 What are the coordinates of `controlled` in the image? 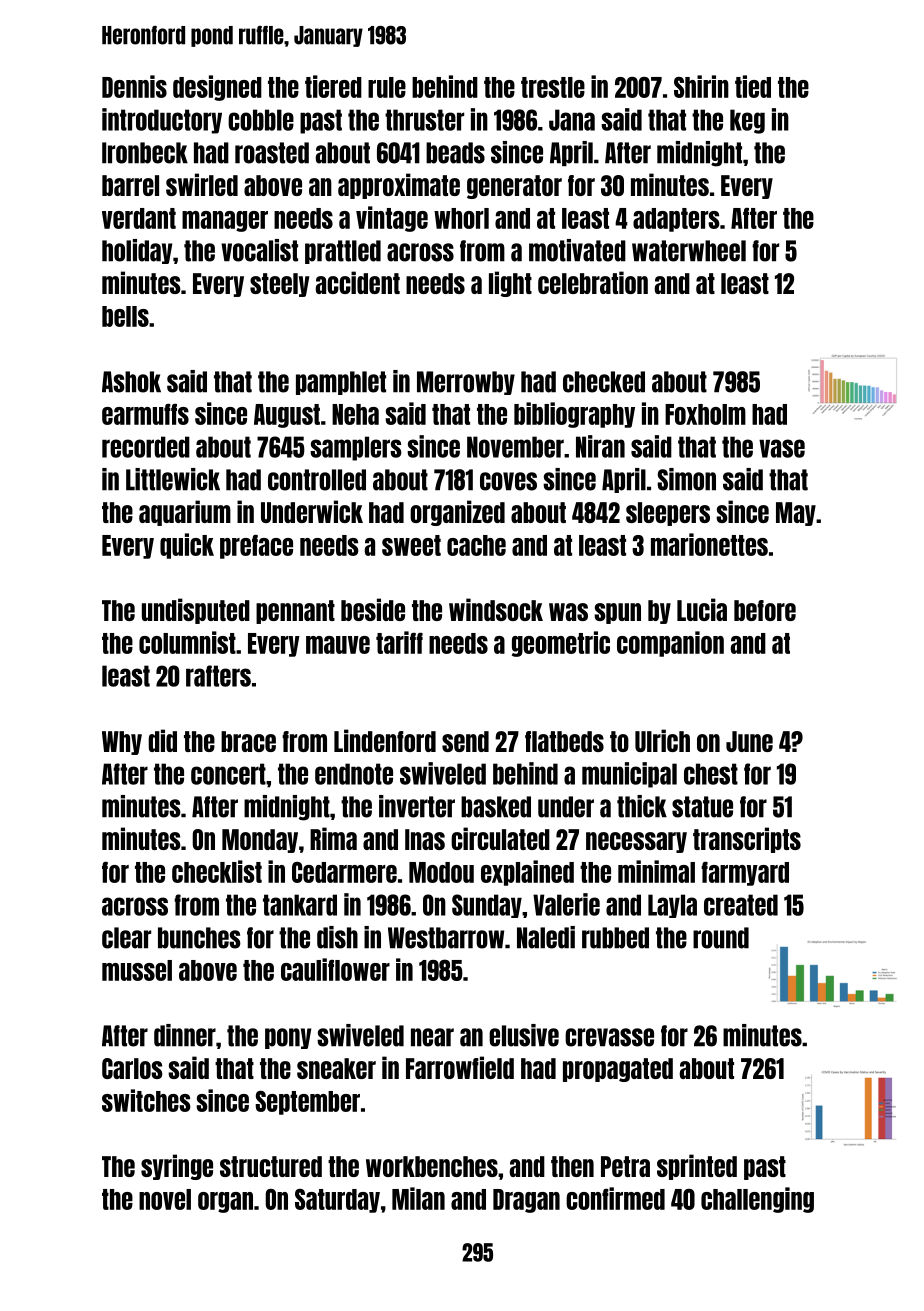 It's located at (317, 480).
